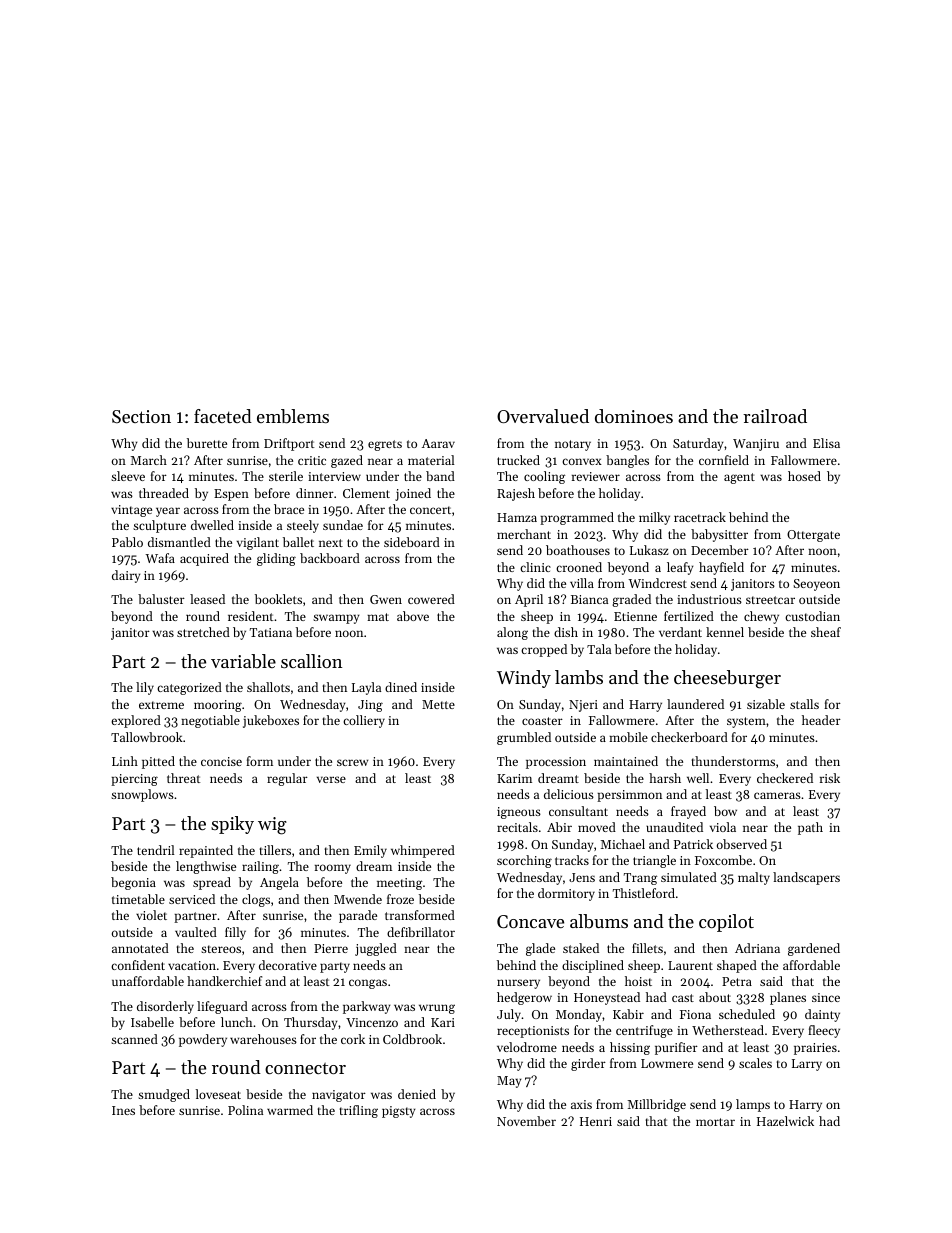  What do you see at coordinates (806, 878) in the document?
I see `landscapers` at bounding box center [806, 878].
